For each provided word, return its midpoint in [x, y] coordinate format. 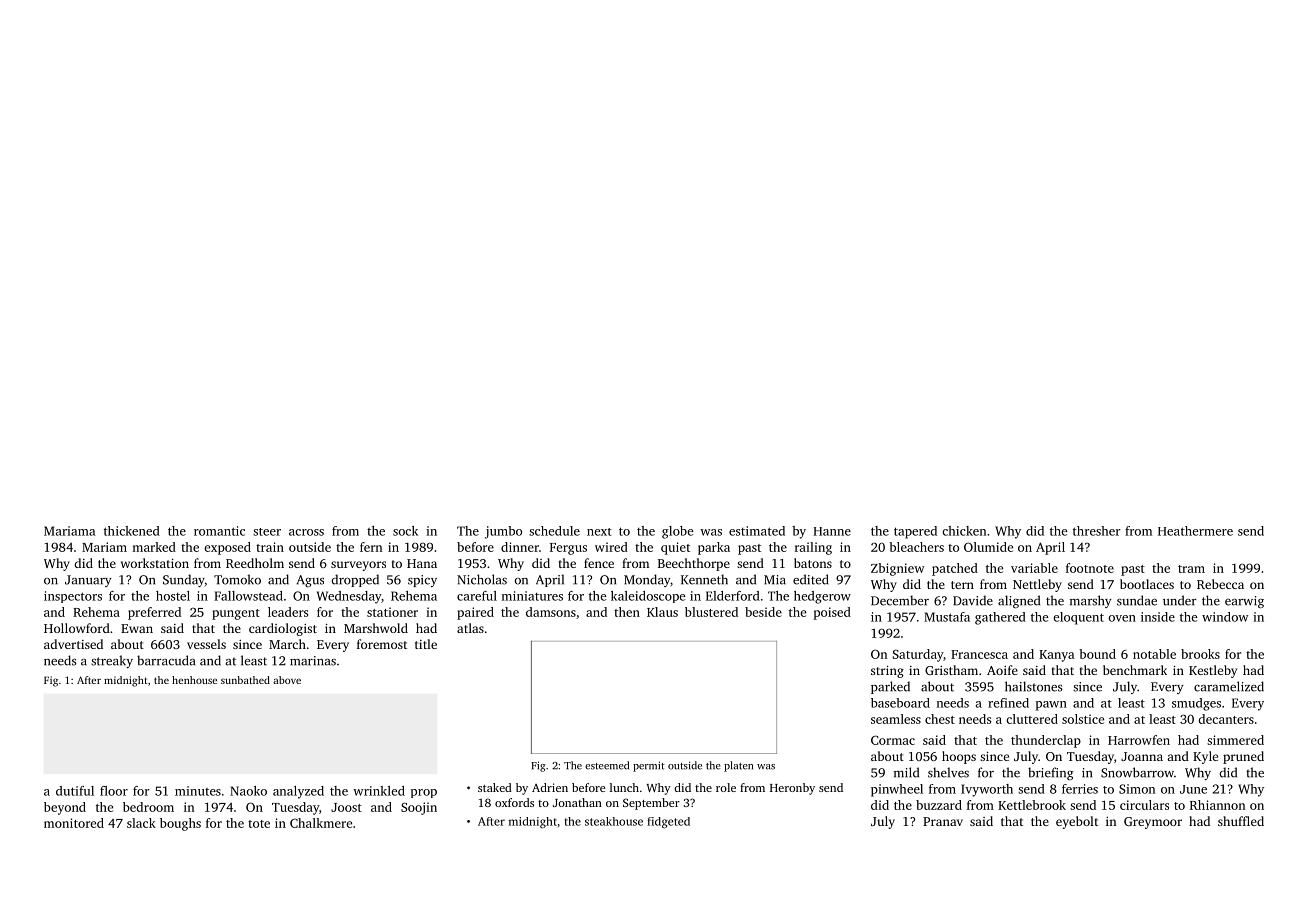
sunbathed [245, 680]
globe [677, 532]
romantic [219, 531]
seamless [896, 719]
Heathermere [1195, 531]
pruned [1243, 757]
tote [259, 824]
